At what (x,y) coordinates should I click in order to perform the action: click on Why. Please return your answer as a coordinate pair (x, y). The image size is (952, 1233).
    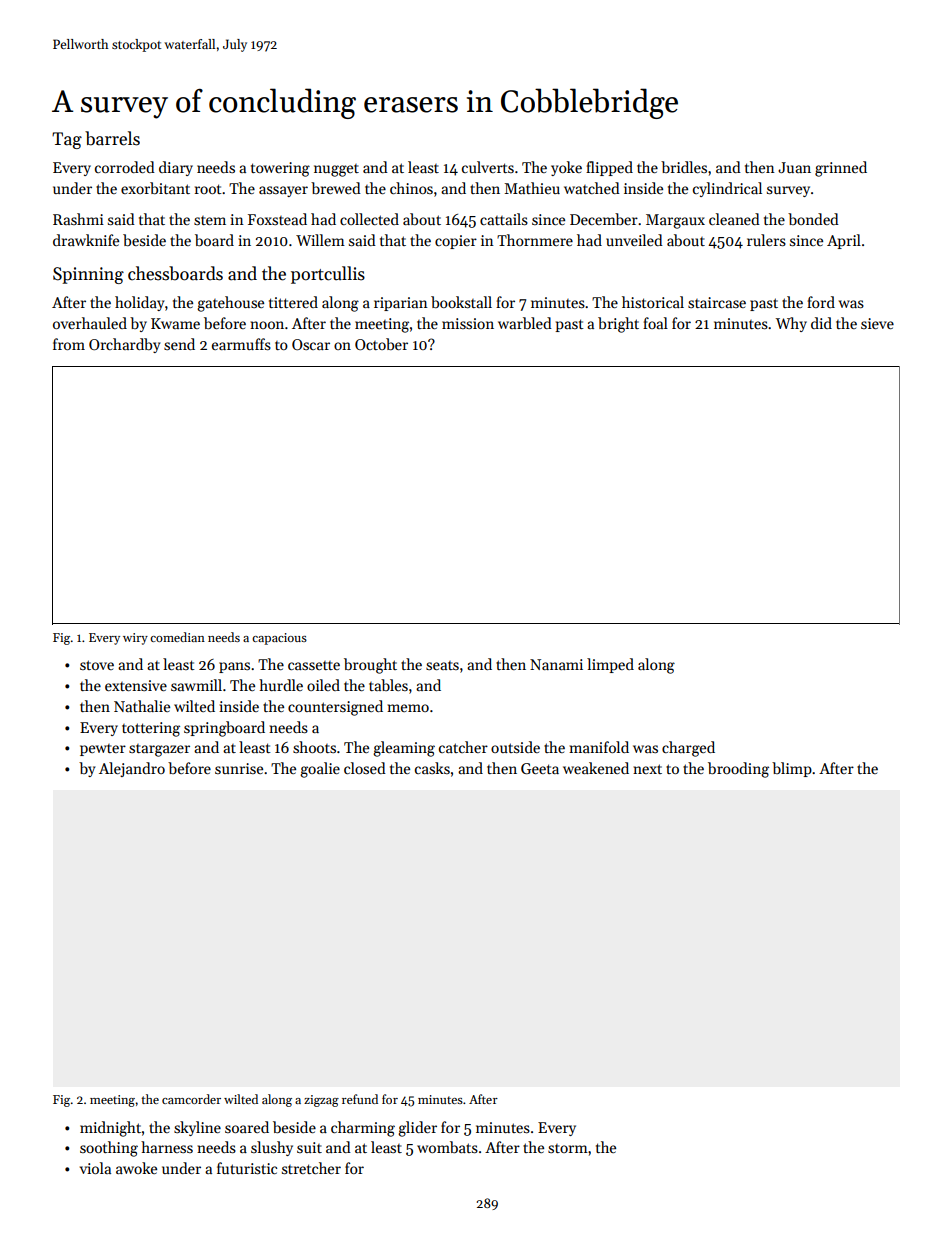
    Looking at the image, I should click on (791, 324).
